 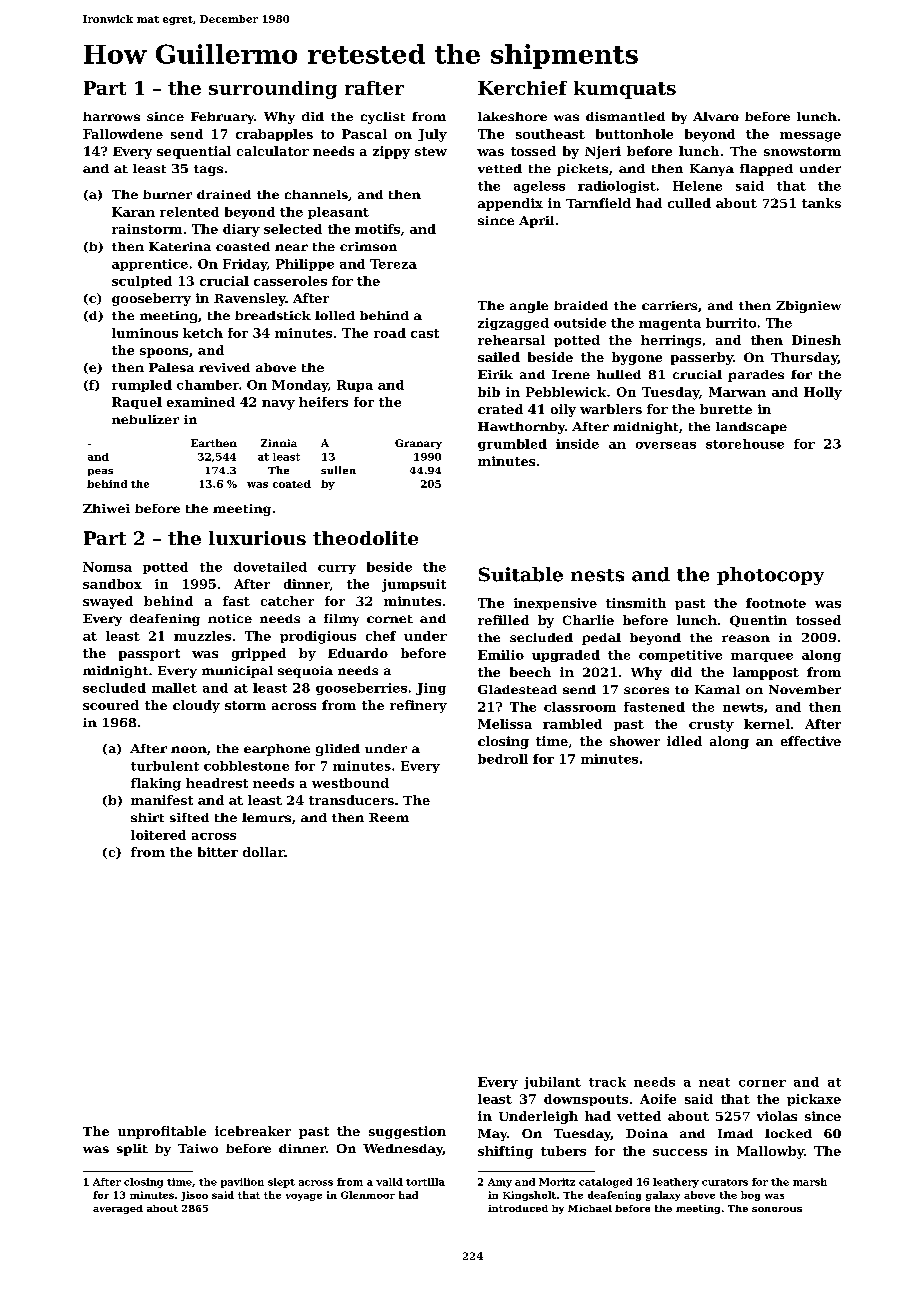 What do you see at coordinates (821, 203) in the image?
I see `tanks` at bounding box center [821, 203].
